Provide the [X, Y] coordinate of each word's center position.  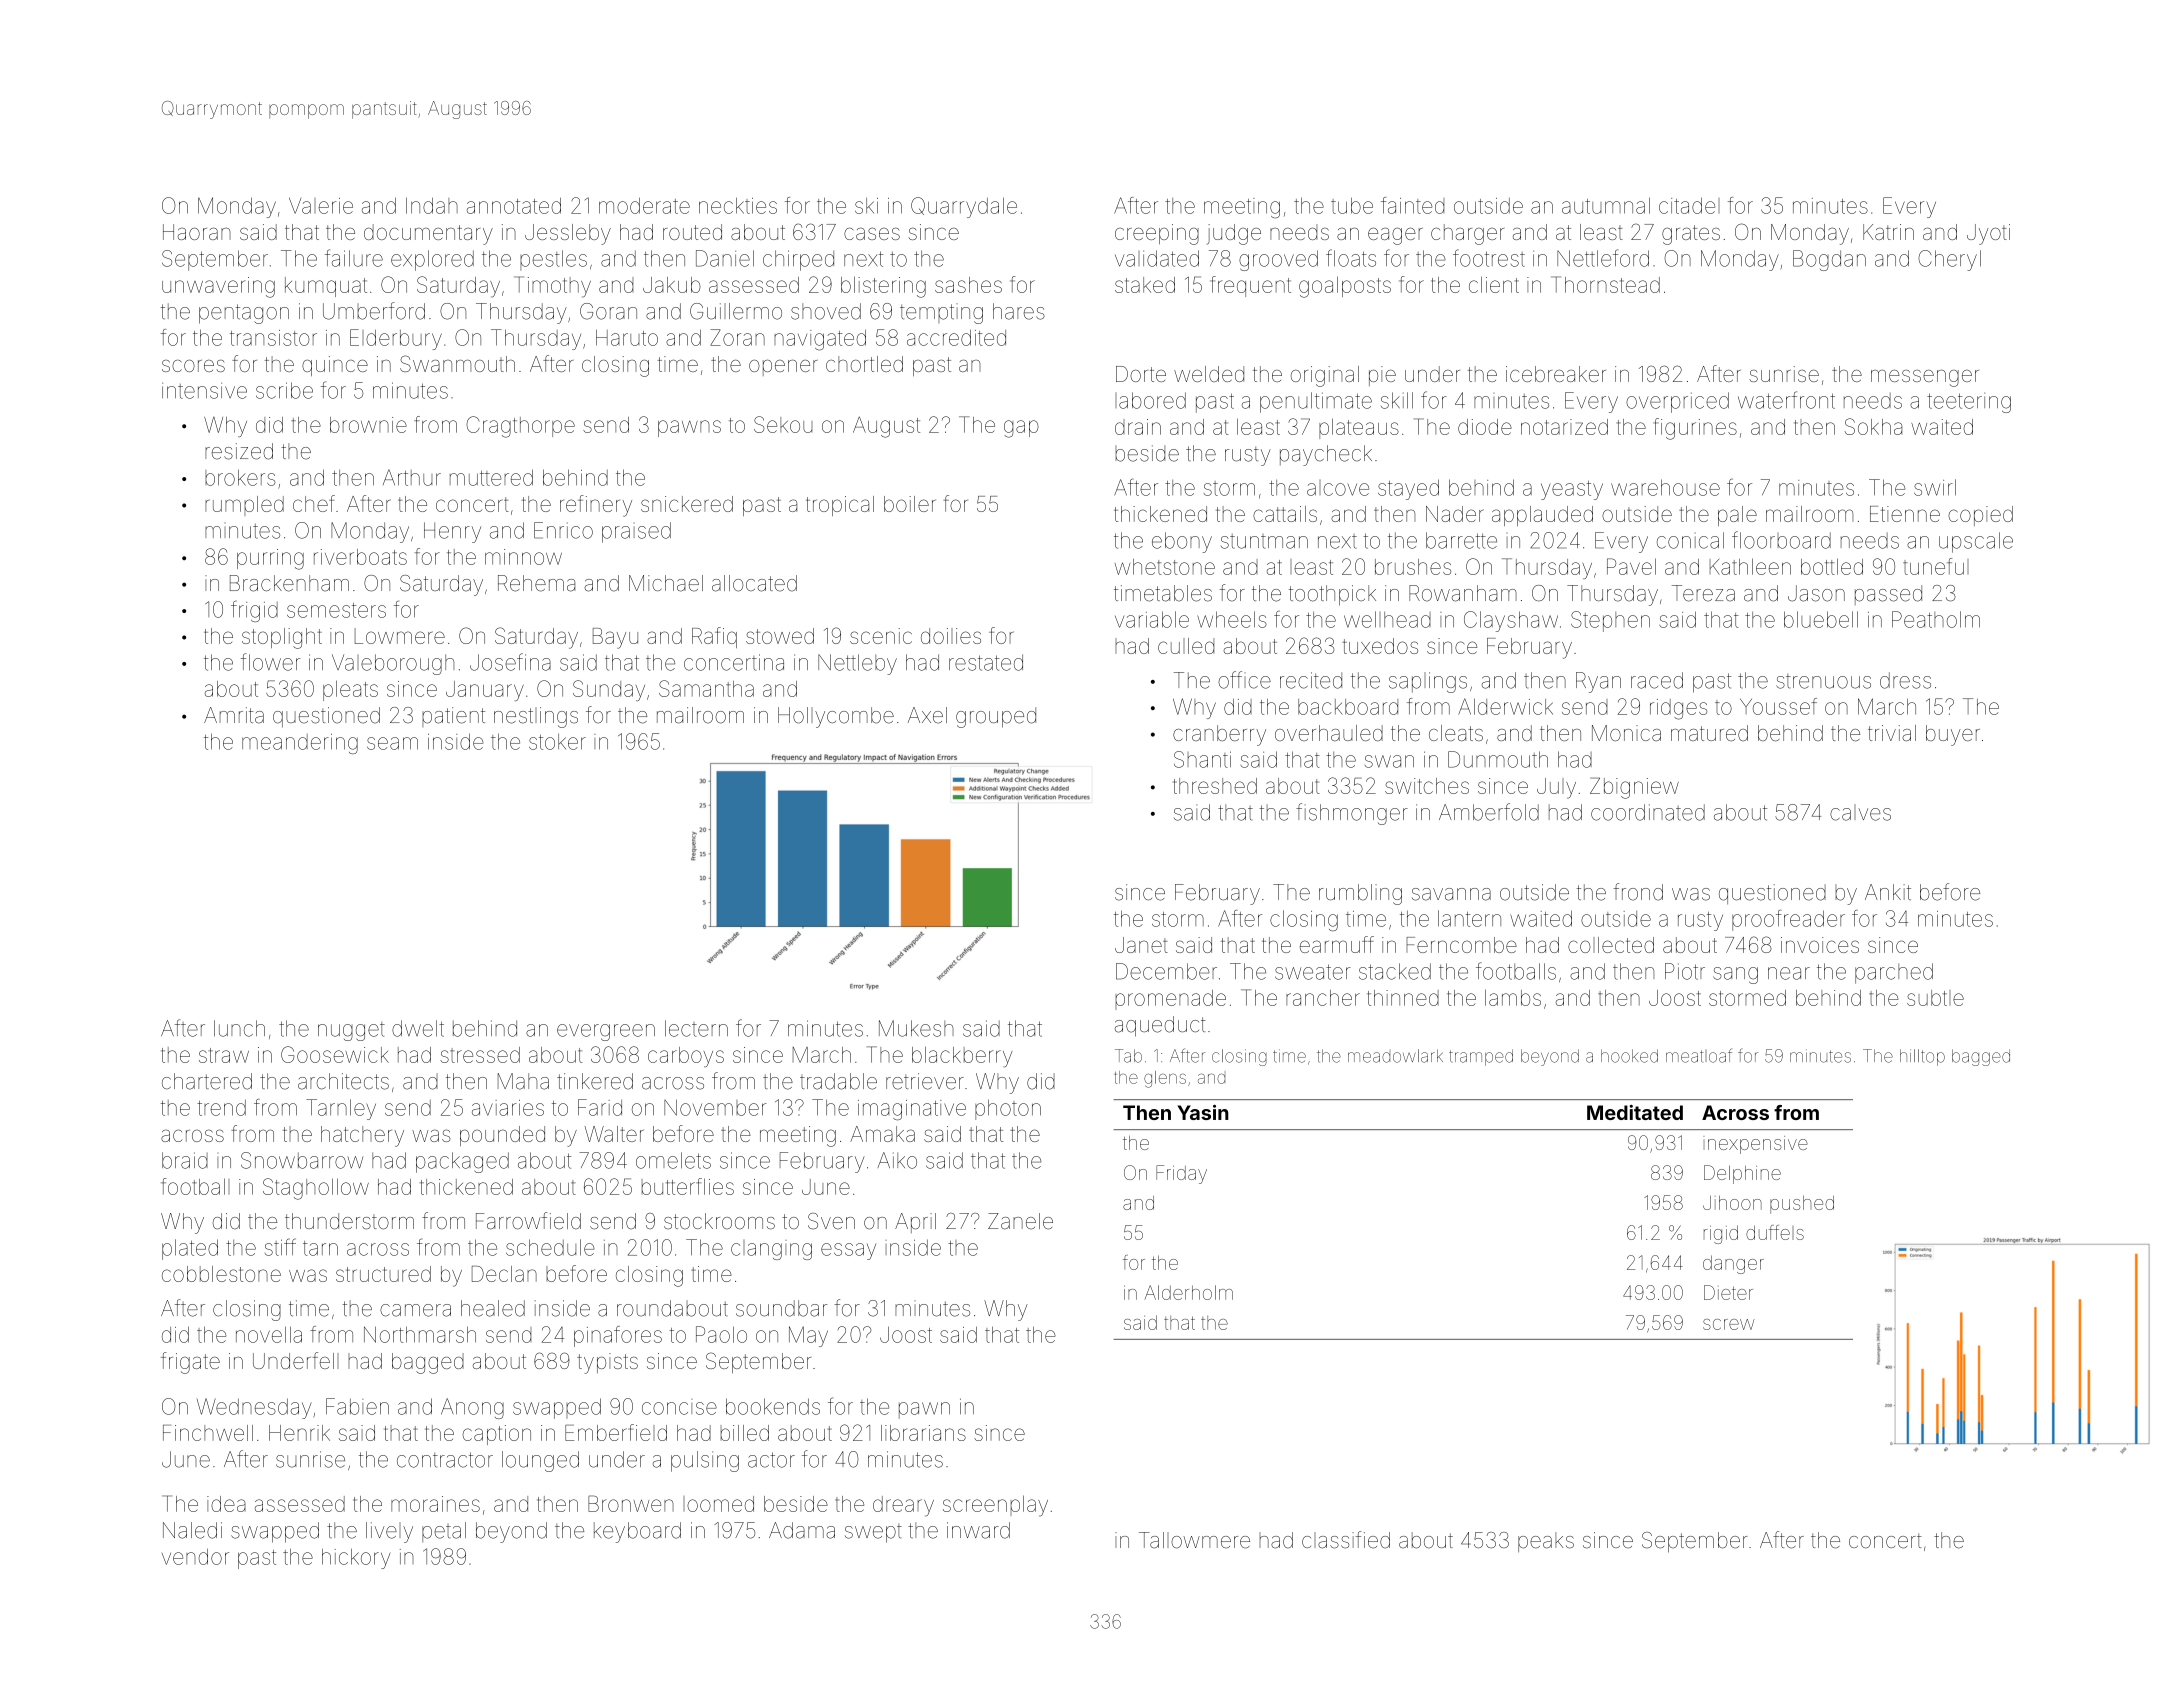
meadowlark [1395, 1056]
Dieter [1728, 1292]
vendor [195, 1557]
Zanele [1020, 1221]
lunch [239, 1028]
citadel [1689, 206]
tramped [1481, 1057]
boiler [910, 504]
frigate [190, 1363]
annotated [514, 206]
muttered [491, 477]
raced [1657, 680]
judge [1233, 234]
